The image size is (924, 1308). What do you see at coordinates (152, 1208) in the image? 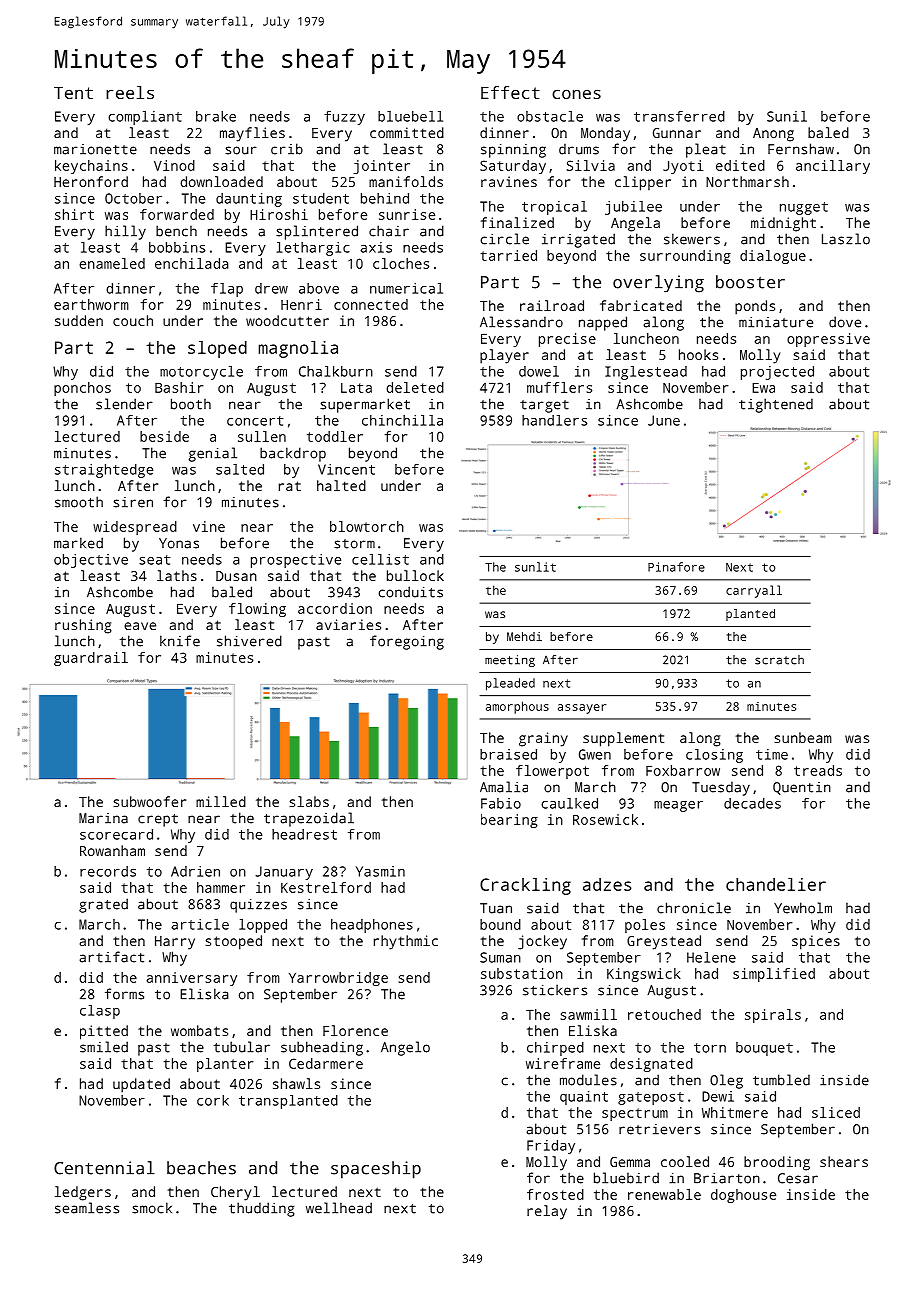
I see `smock` at bounding box center [152, 1208].
